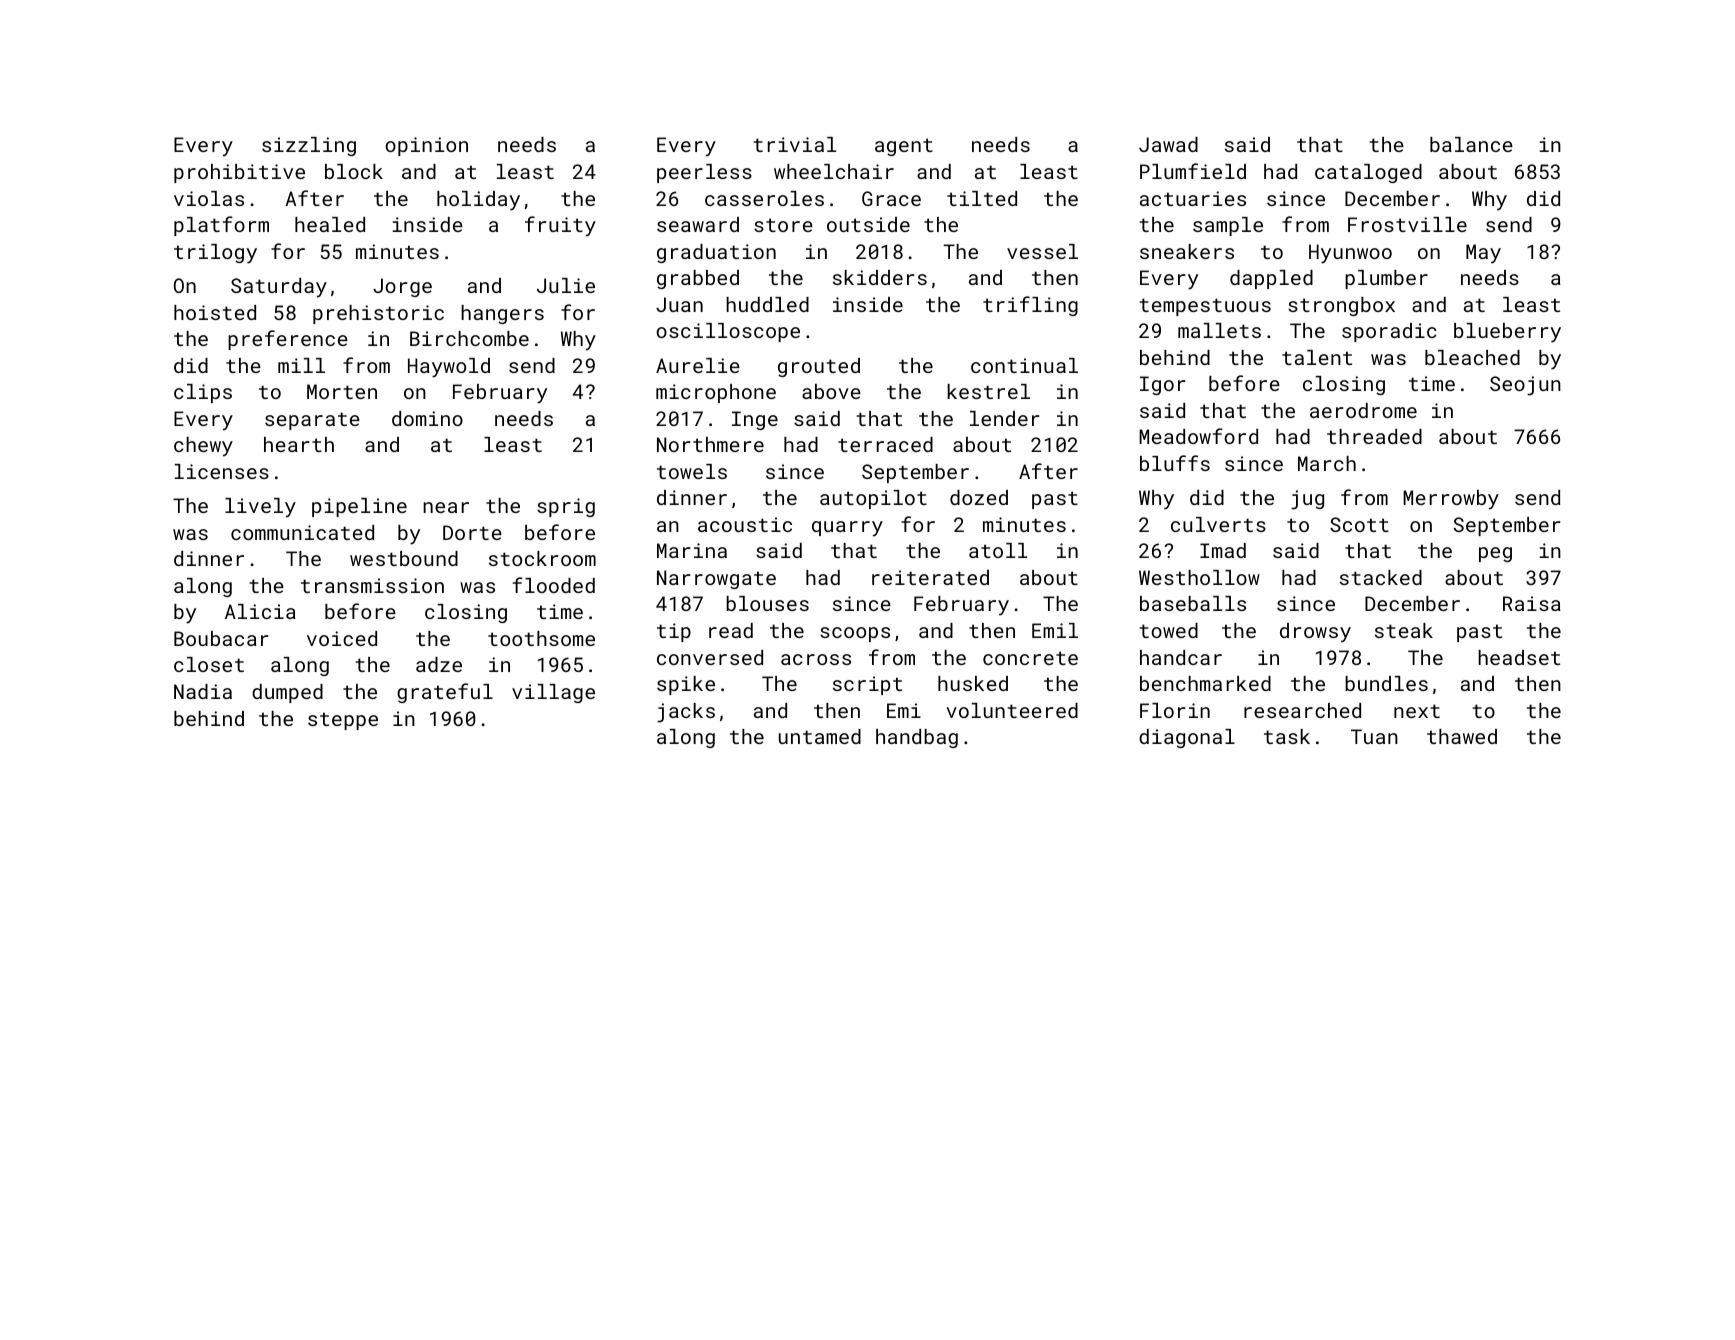  I want to click on steak, so click(1404, 630).
